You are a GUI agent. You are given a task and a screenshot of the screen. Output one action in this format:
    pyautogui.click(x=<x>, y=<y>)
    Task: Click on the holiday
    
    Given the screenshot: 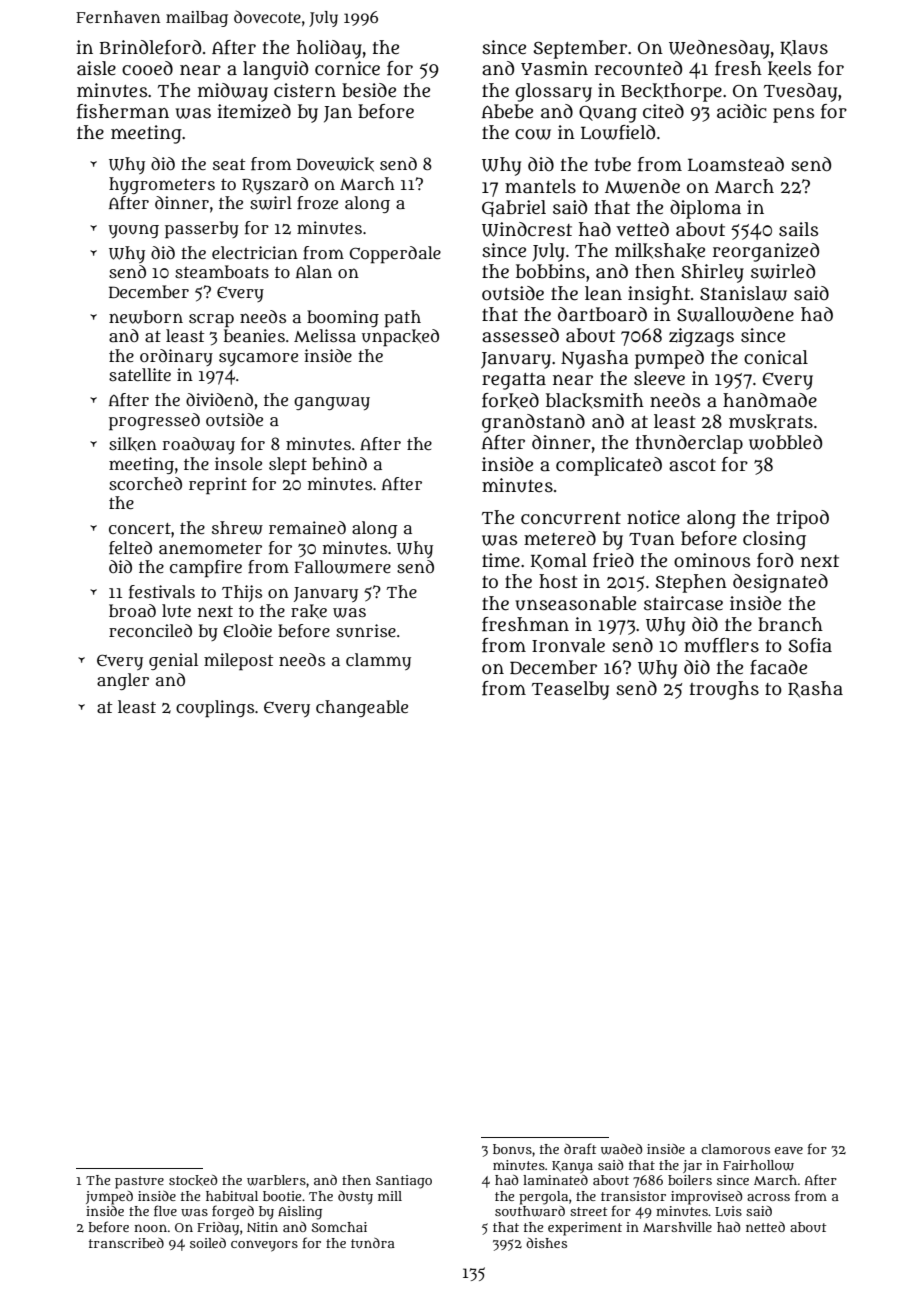 What is the action you would take?
    pyautogui.click(x=329, y=49)
